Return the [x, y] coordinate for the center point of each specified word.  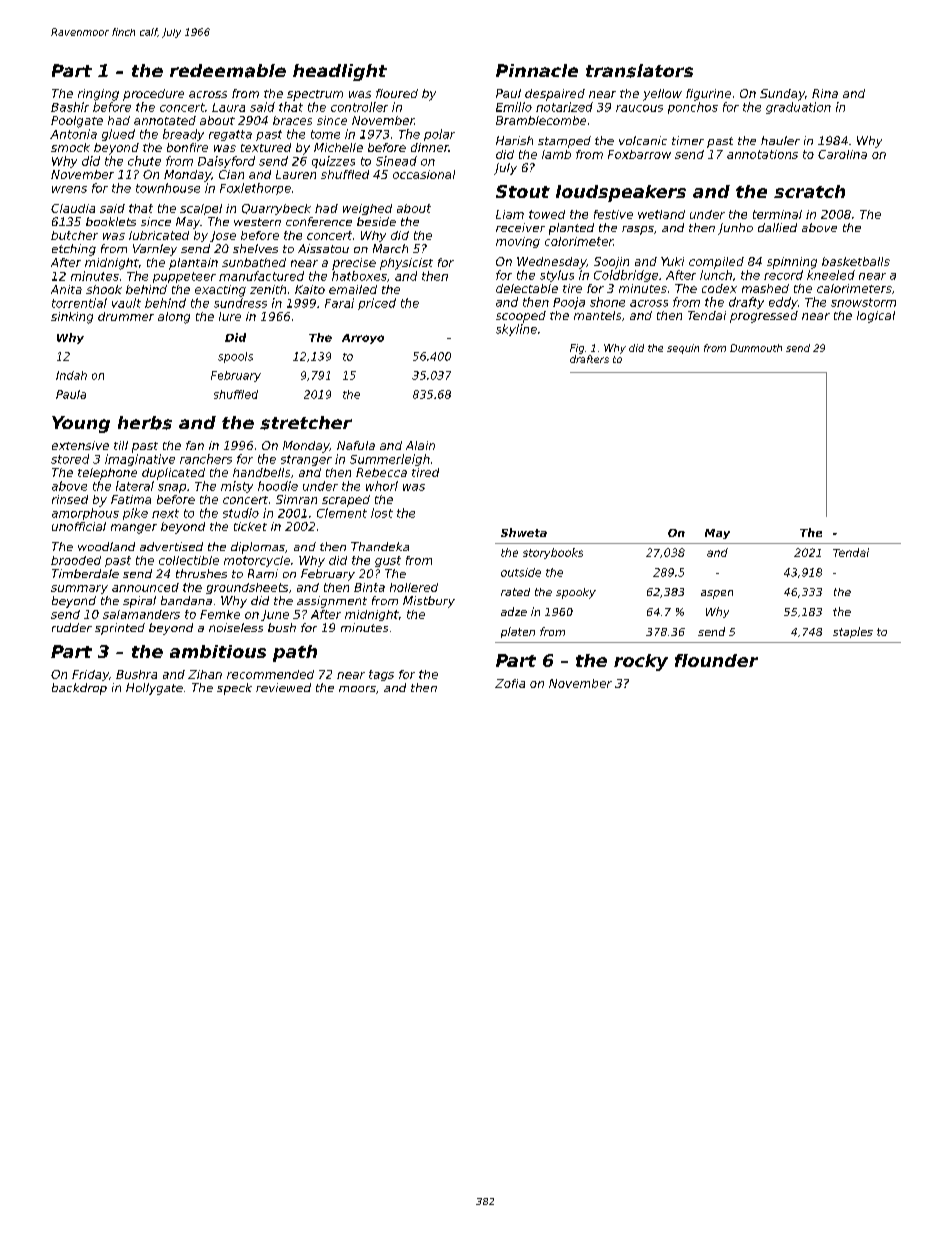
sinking [72, 318]
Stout [523, 191]
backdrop [79, 689]
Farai [339, 303]
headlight [340, 72]
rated [515, 592]
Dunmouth [756, 348]
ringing [98, 95]
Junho [735, 229]
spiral [139, 602]
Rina [825, 93]
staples [853, 632]
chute [144, 161]
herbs [145, 423]
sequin [683, 349]
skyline [516, 330]
